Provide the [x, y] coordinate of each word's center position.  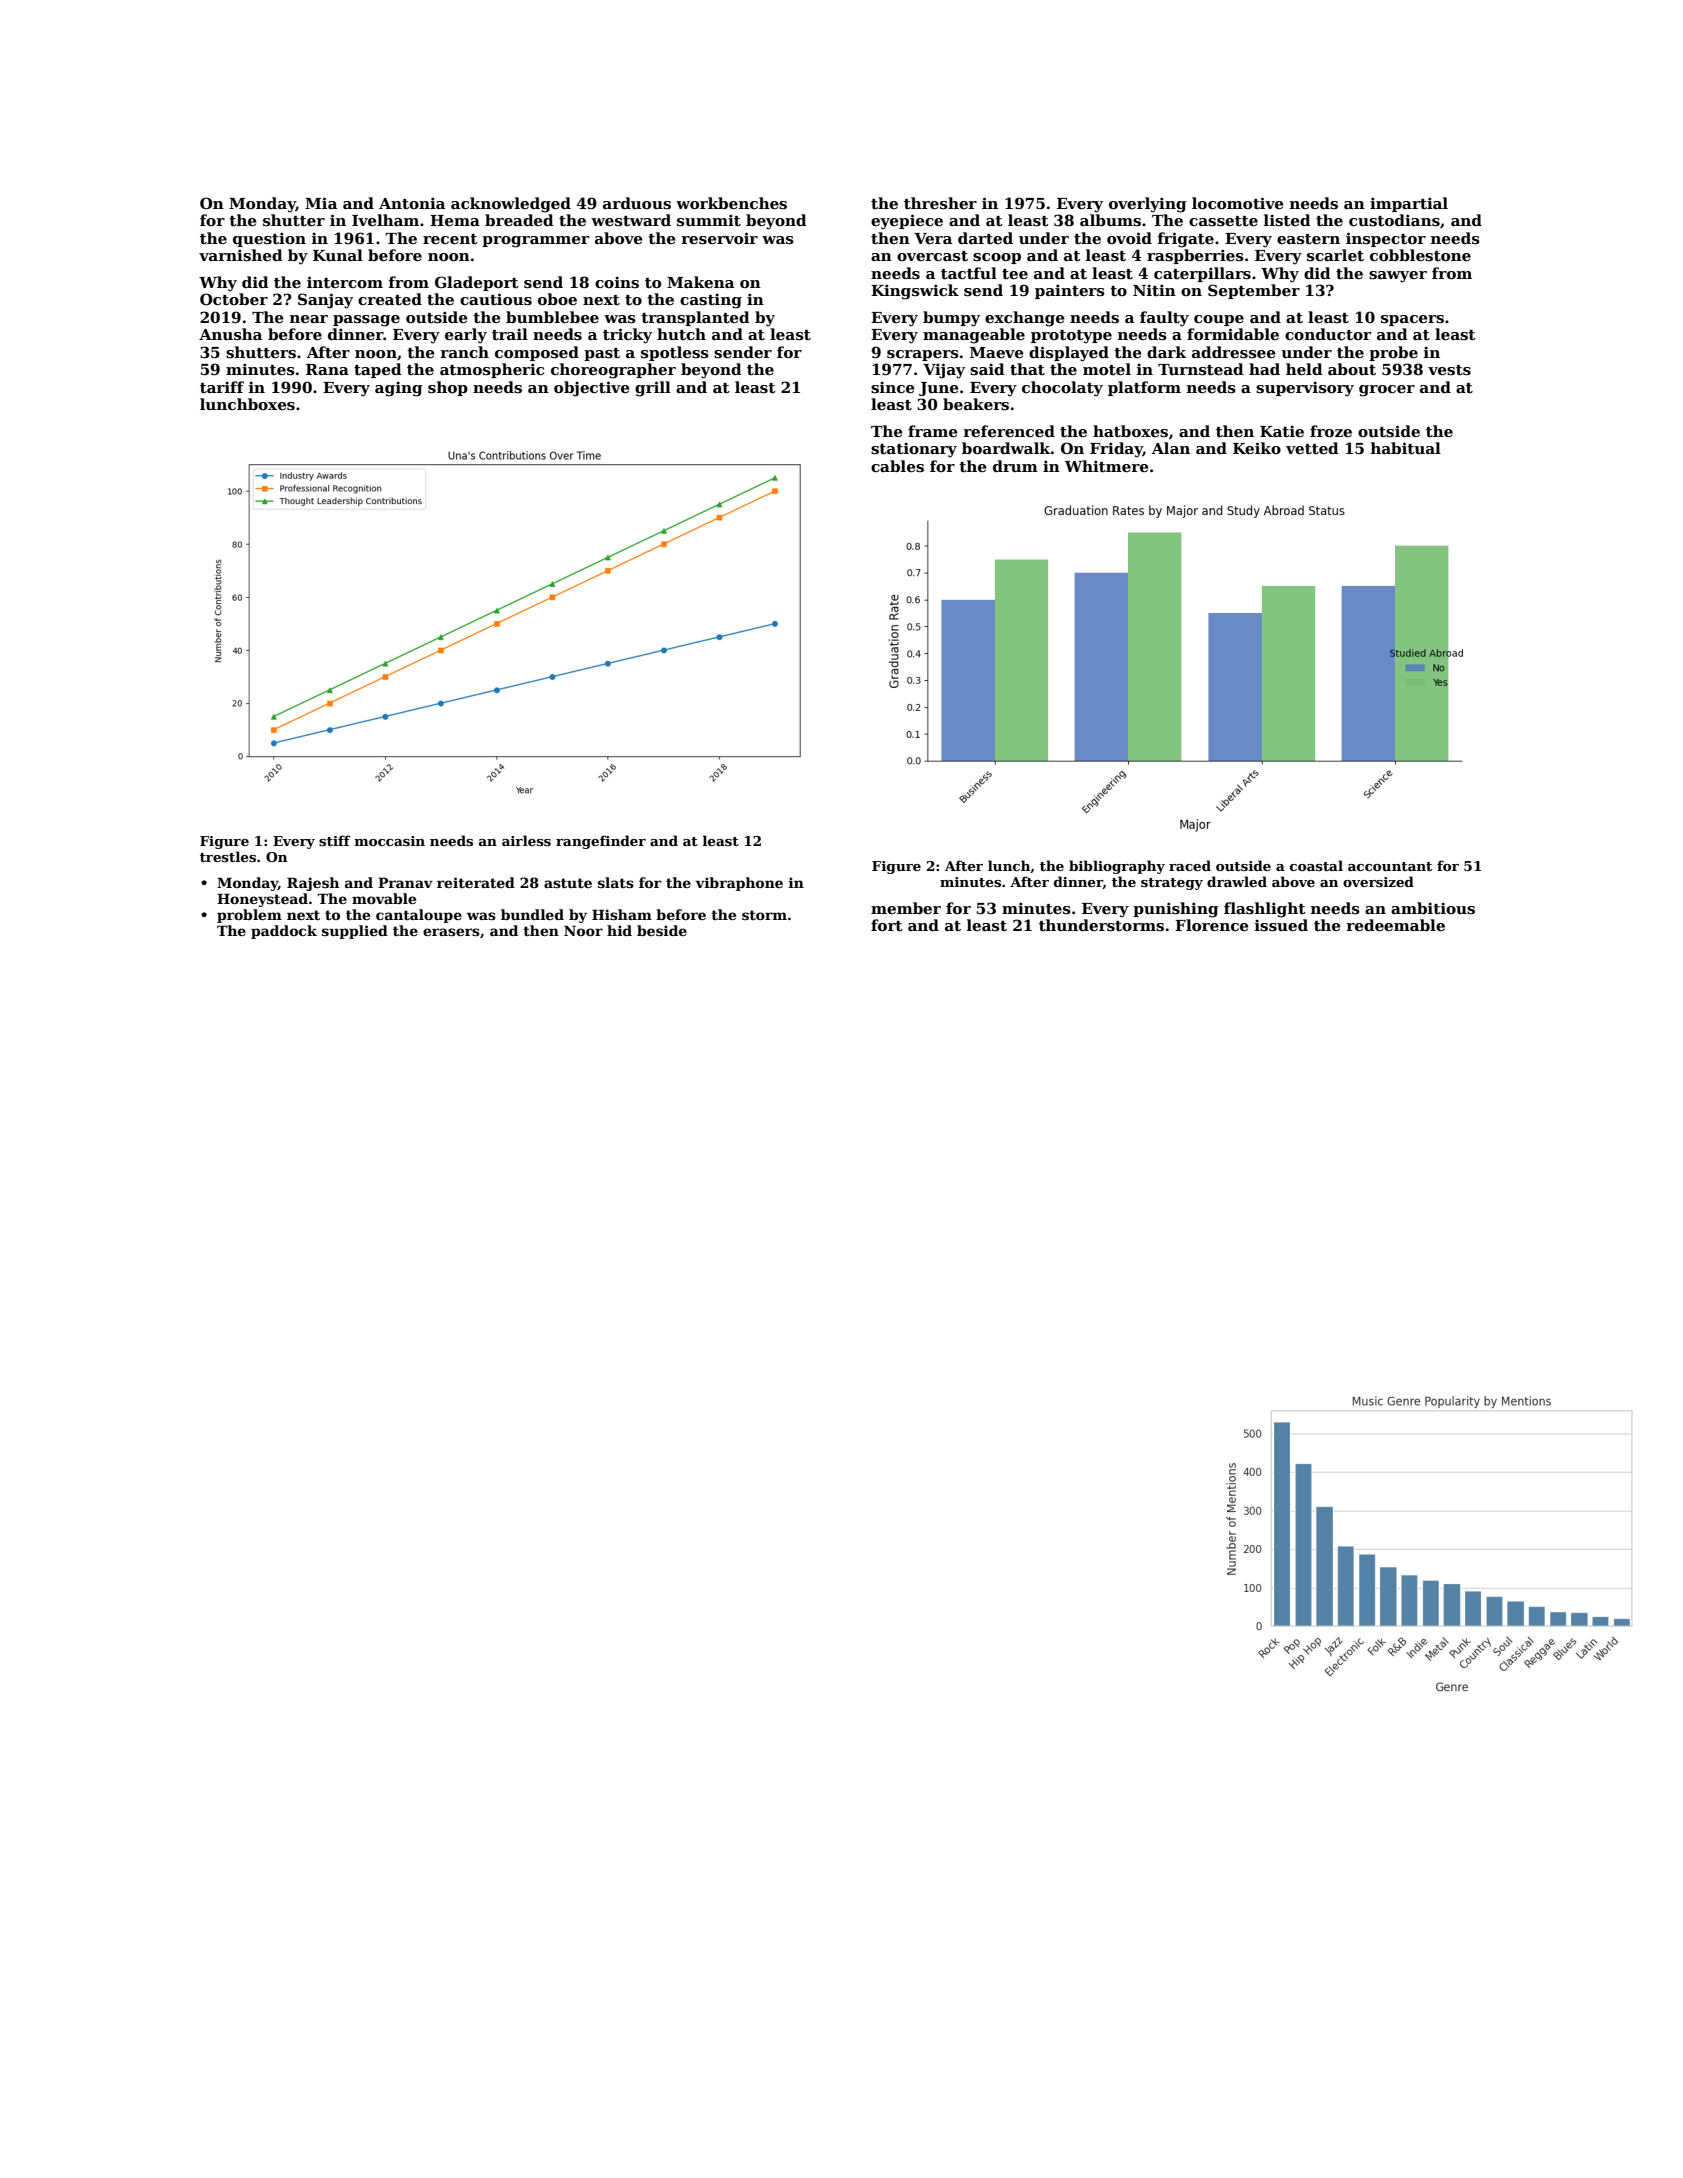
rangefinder [601, 842]
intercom [345, 282]
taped [378, 370]
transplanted [695, 318]
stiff [335, 840]
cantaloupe [419, 916]
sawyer [1398, 277]
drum [1015, 466]
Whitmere [1107, 466]
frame [933, 431]
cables [897, 466]
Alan [1171, 448]
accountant [1390, 866]
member [906, 908]
